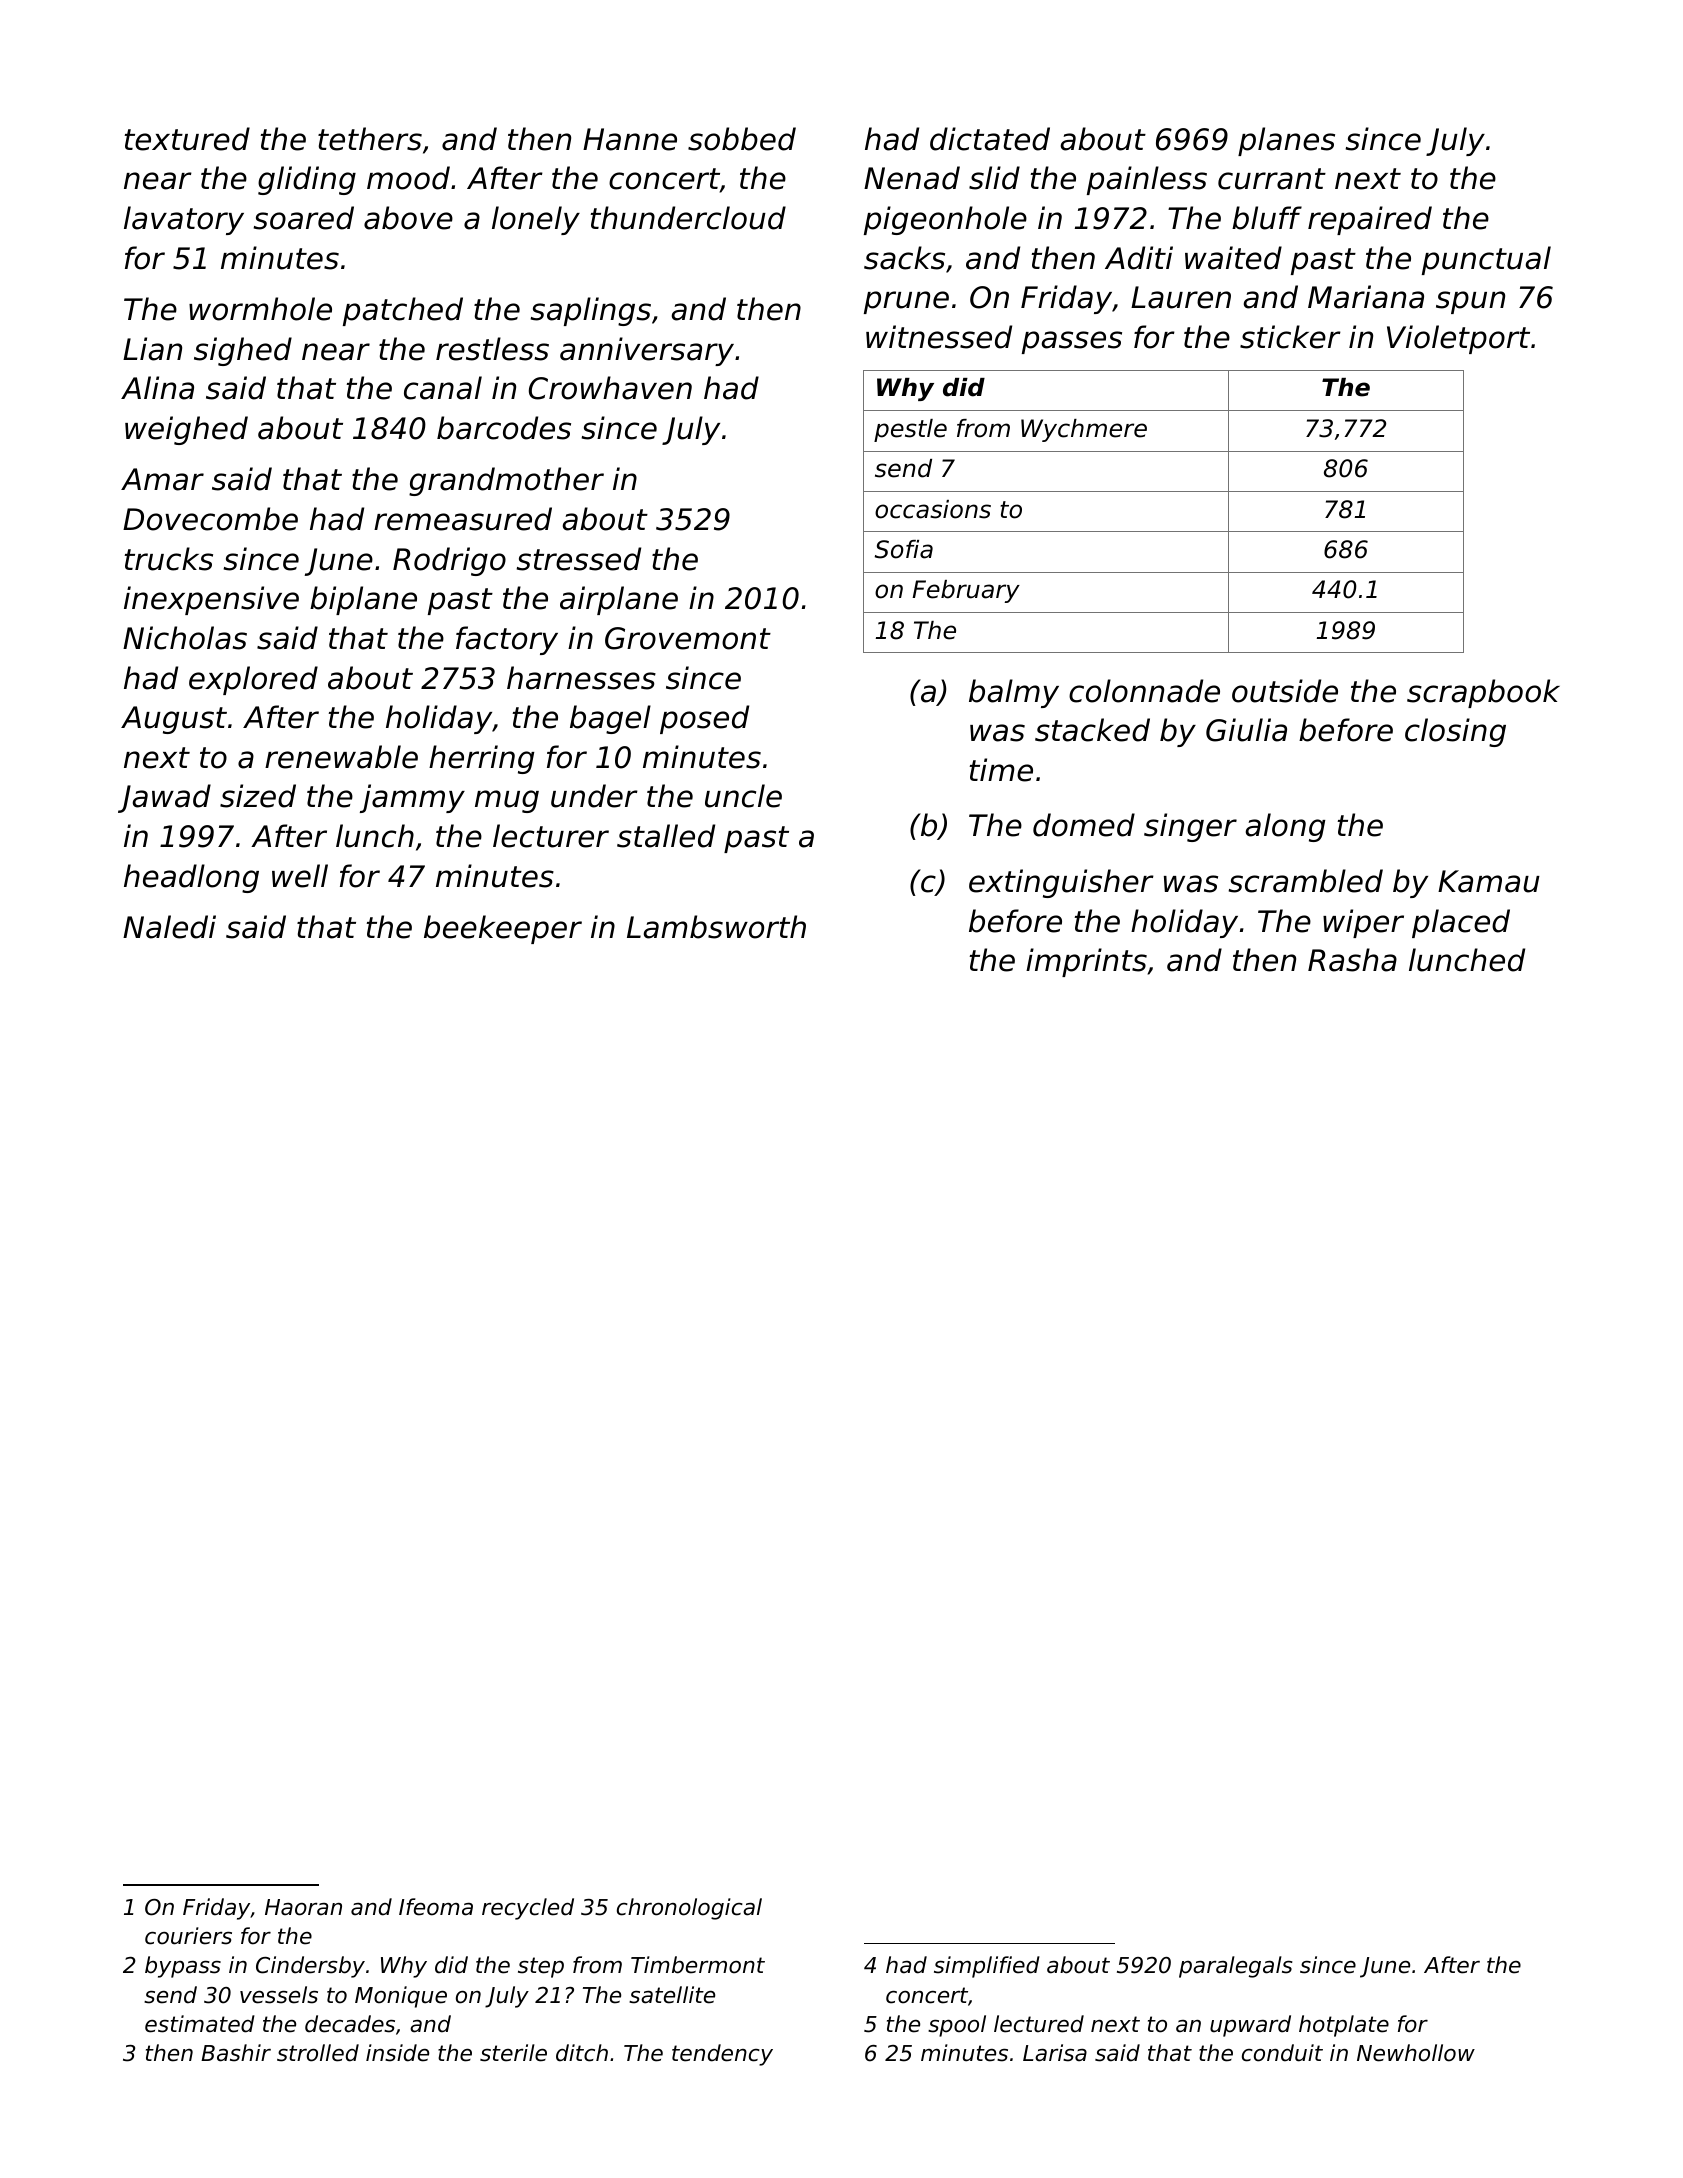  What do you see at coordinates (1286, 141) in the screenshot?
I see `planes` at bounding box center [1286, 141].
